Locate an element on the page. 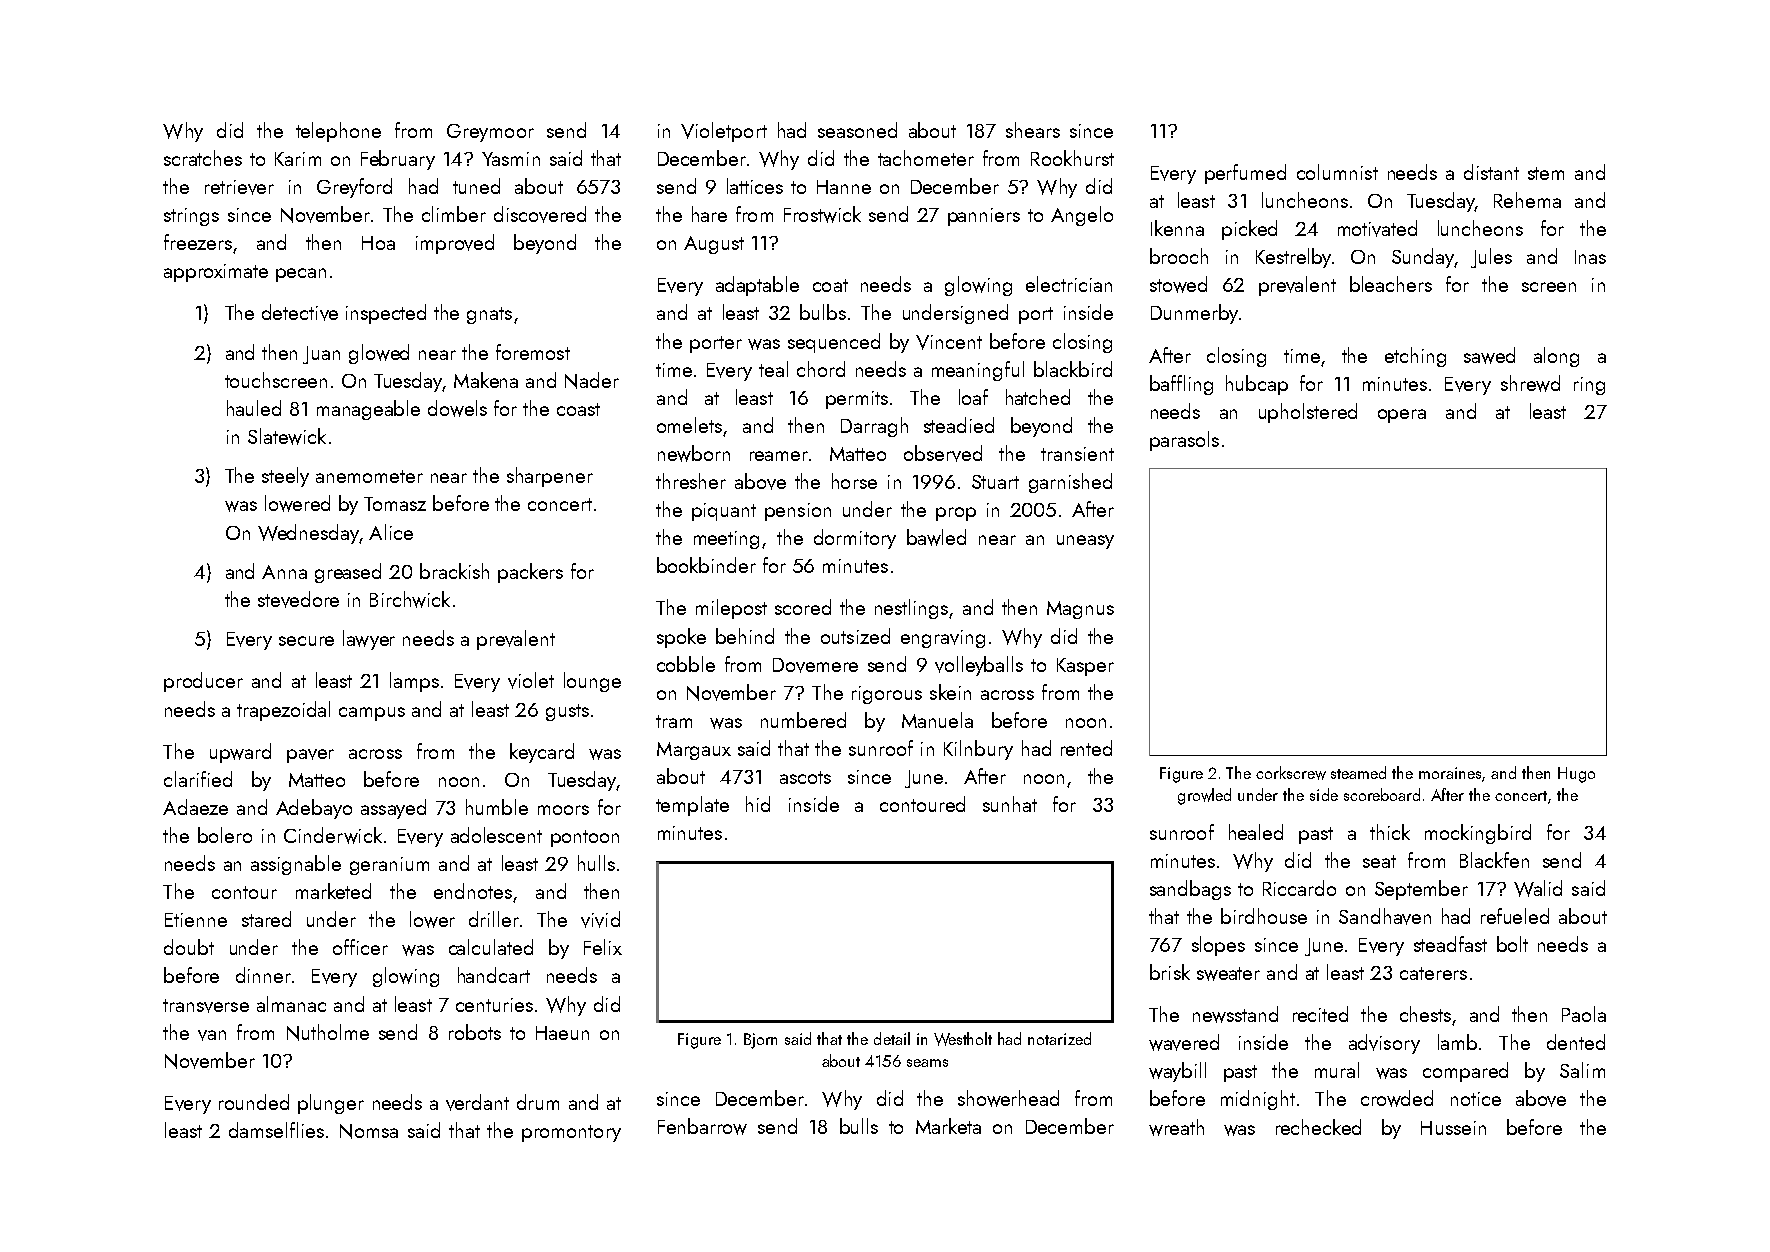 Image resolution: width=1770 pixels, height=1252 pixels. permits is located at coordinates (857, 400).
